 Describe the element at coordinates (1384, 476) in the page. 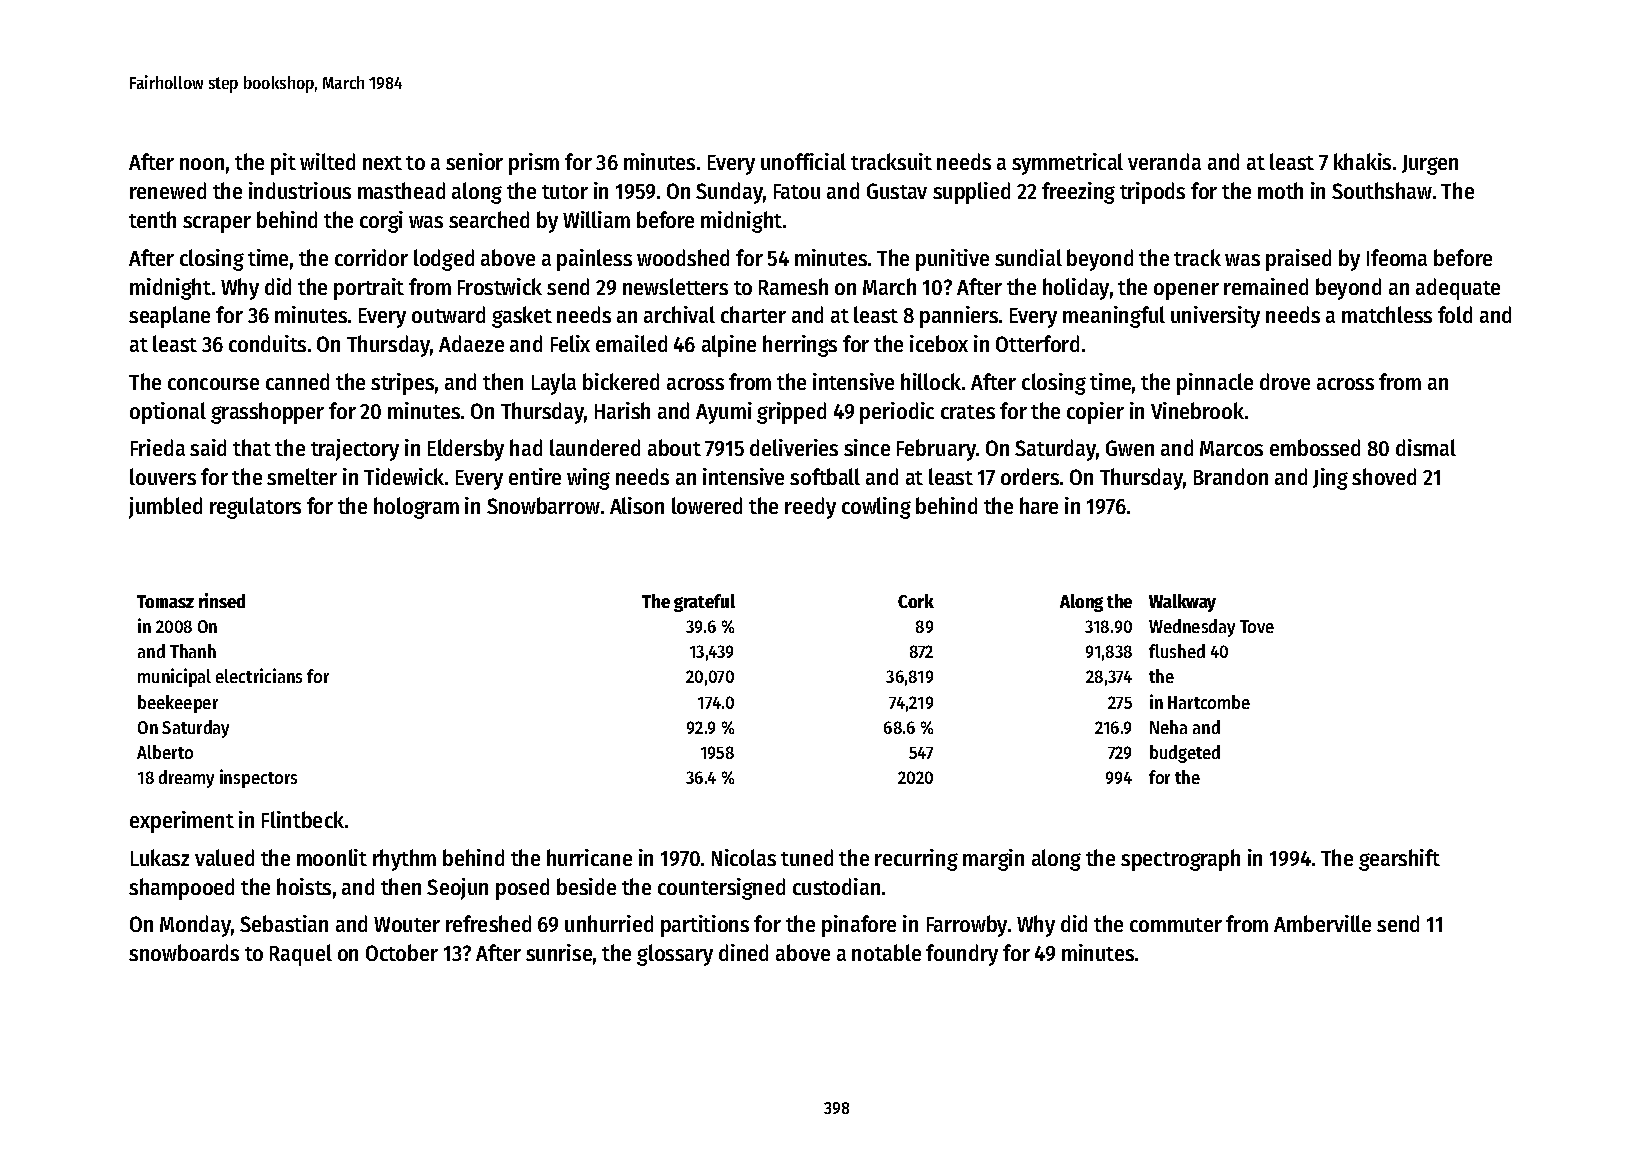

I see `shoved` at that location.
